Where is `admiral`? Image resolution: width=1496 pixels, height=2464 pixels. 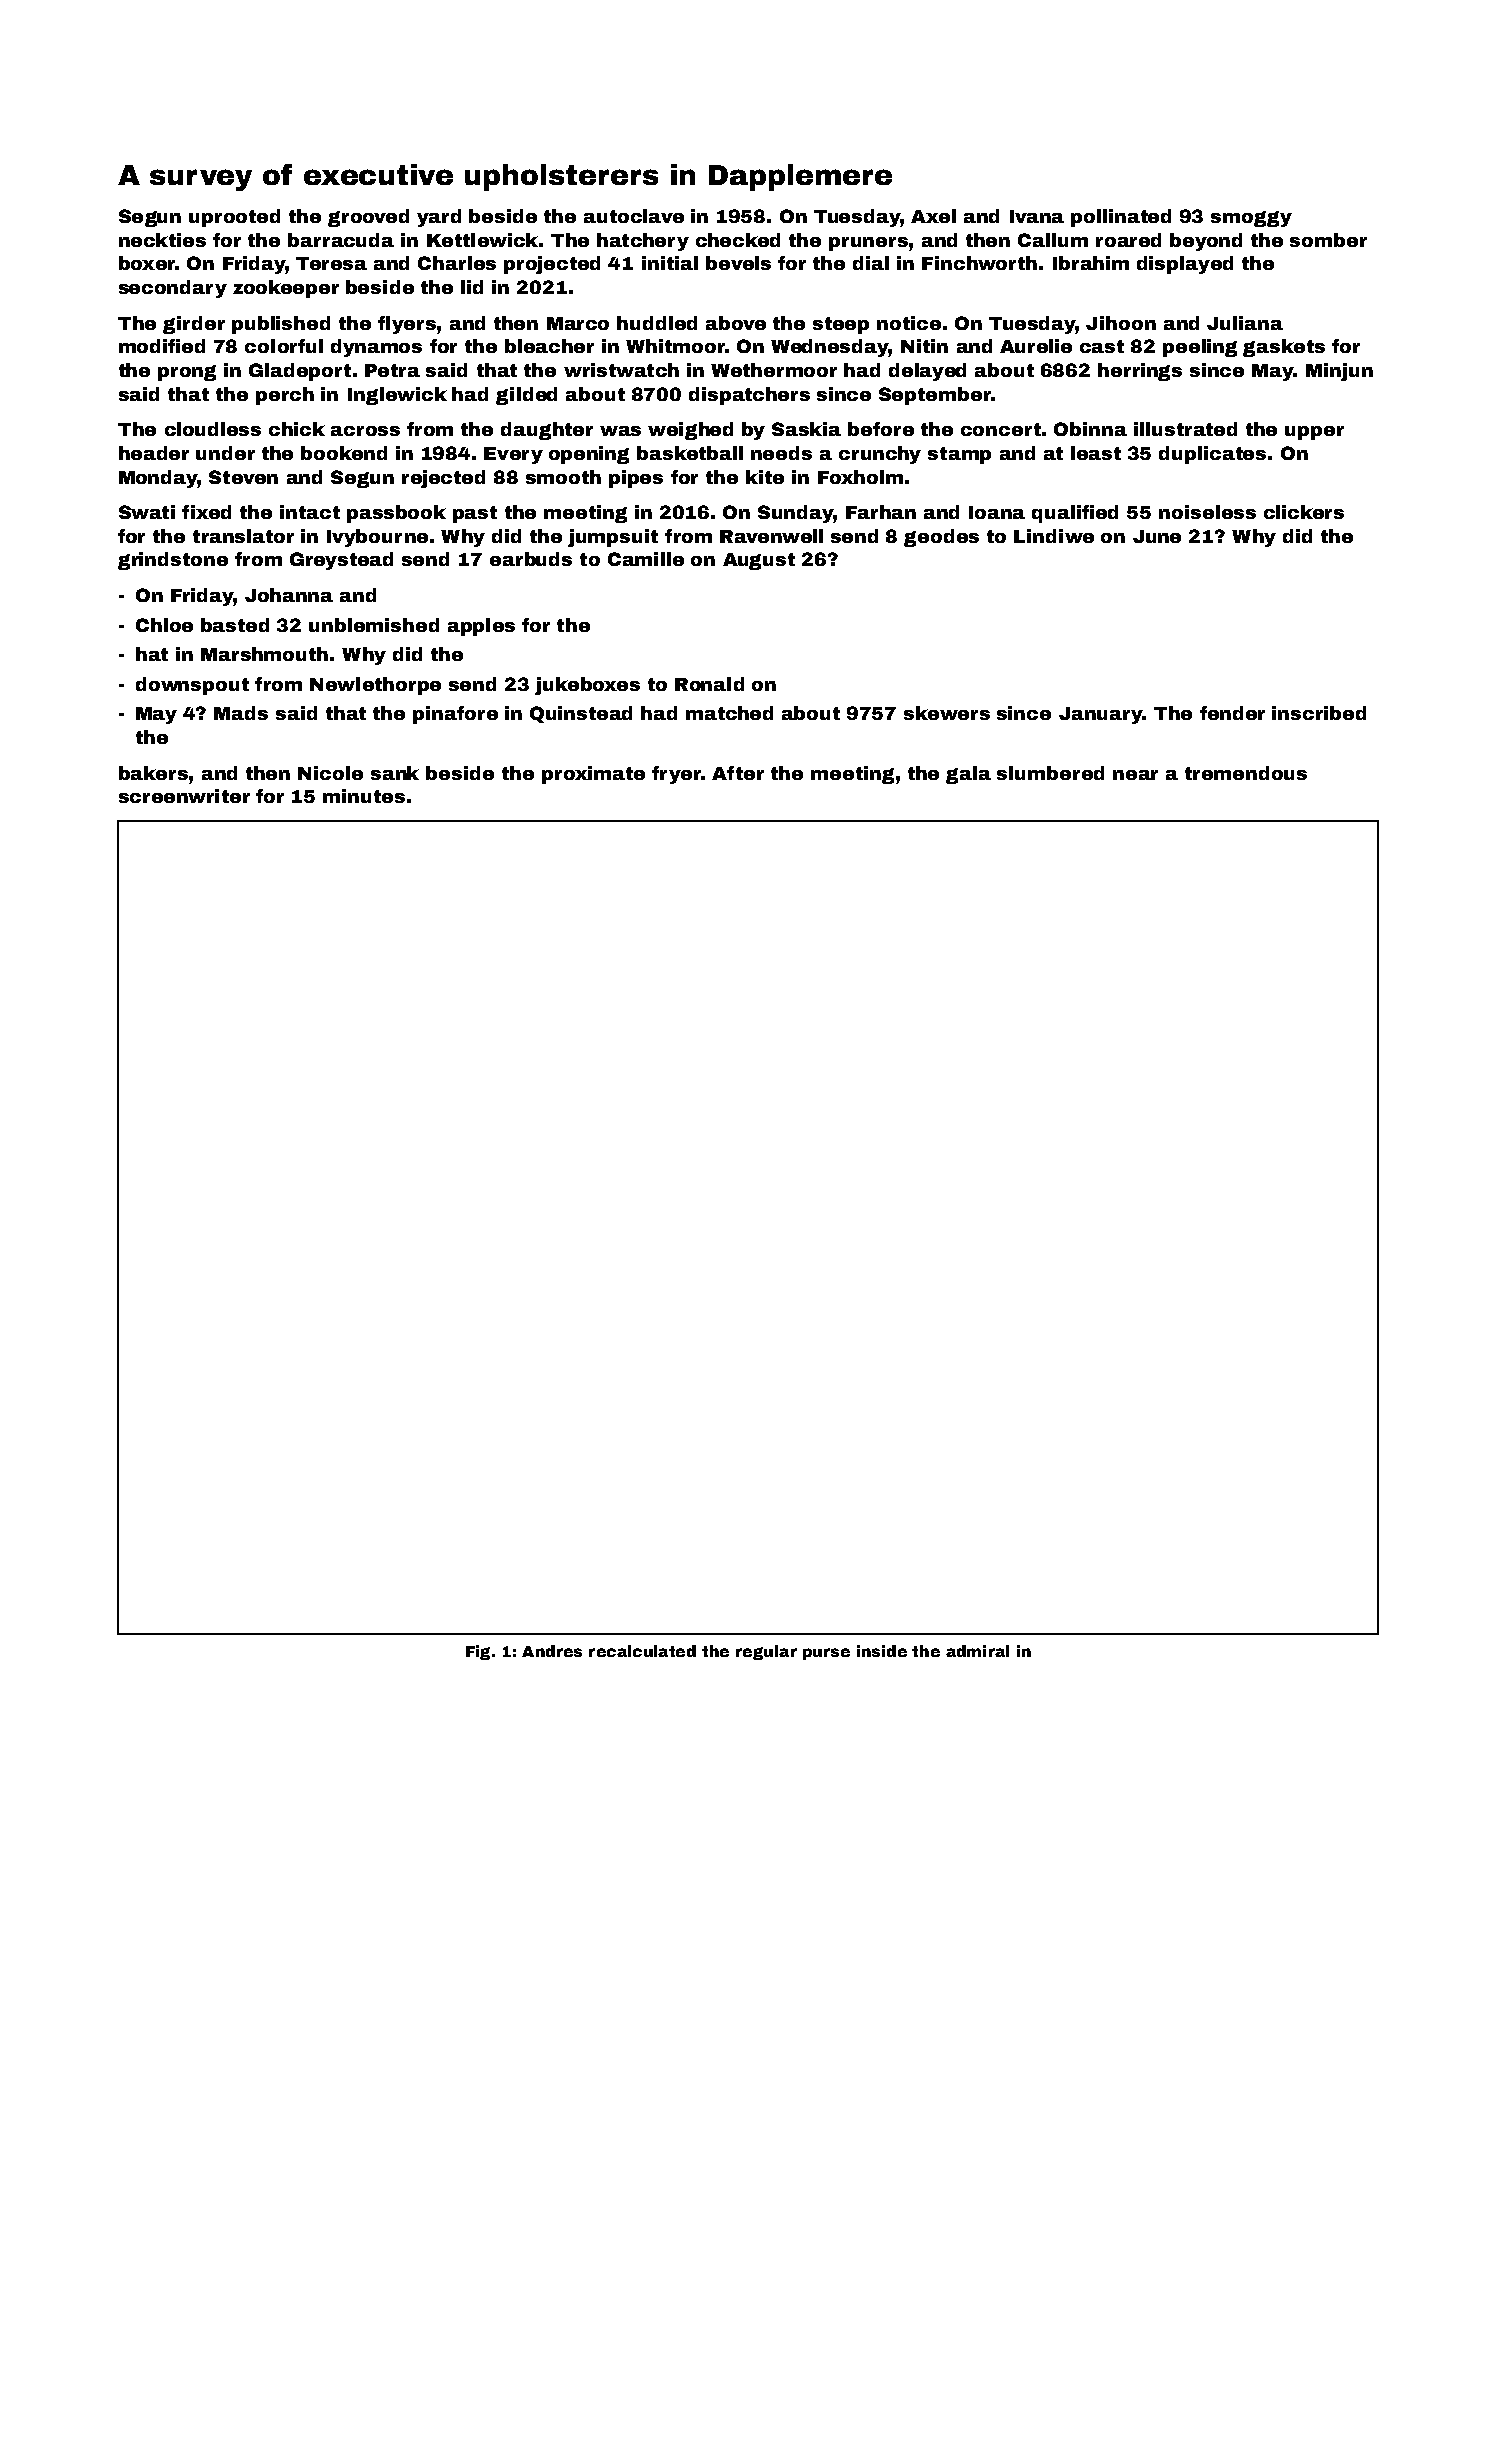 admiral is located at coordinates (977, 1651).
